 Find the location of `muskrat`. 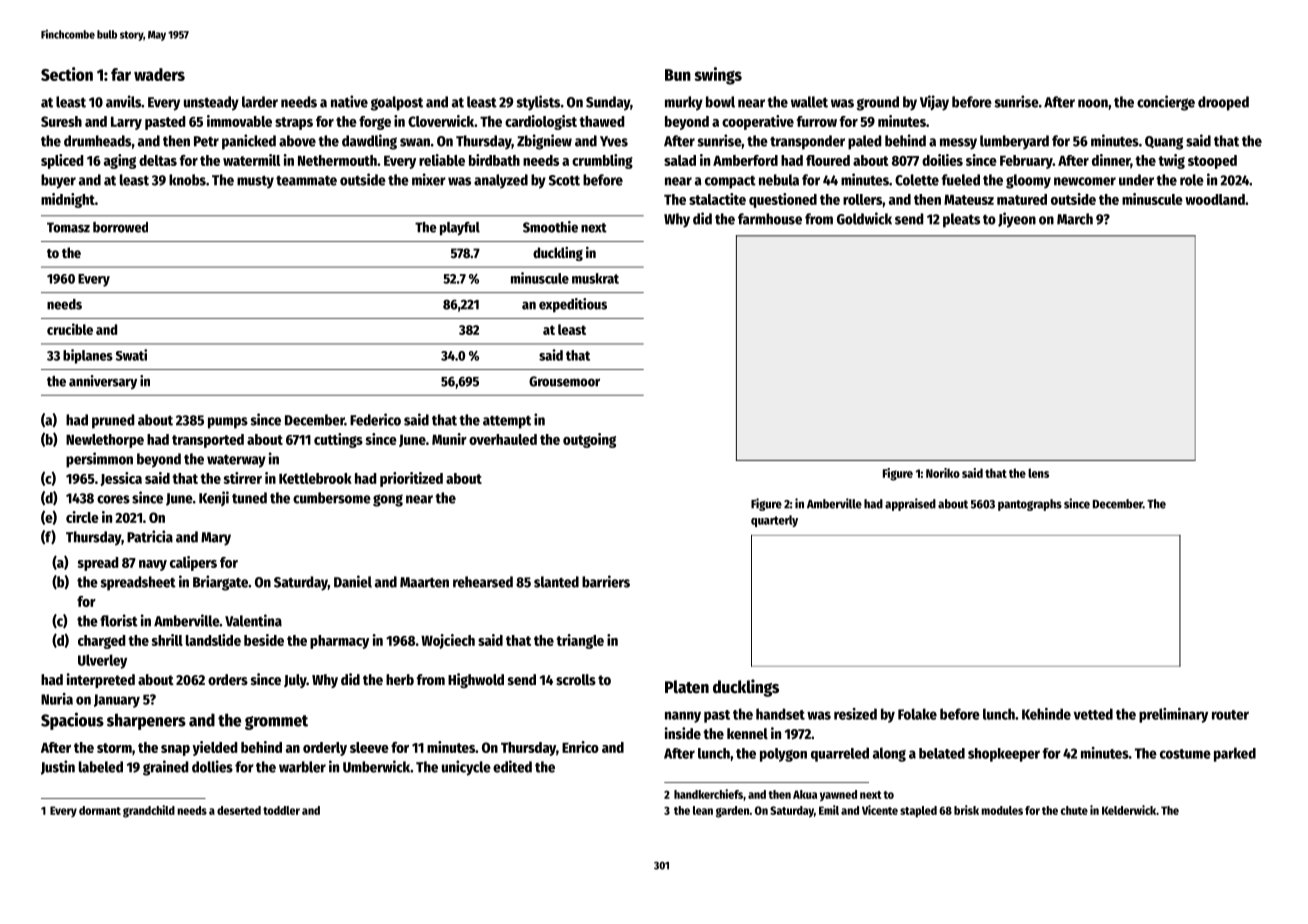

muskrat is located at coordinates (595, 278).
